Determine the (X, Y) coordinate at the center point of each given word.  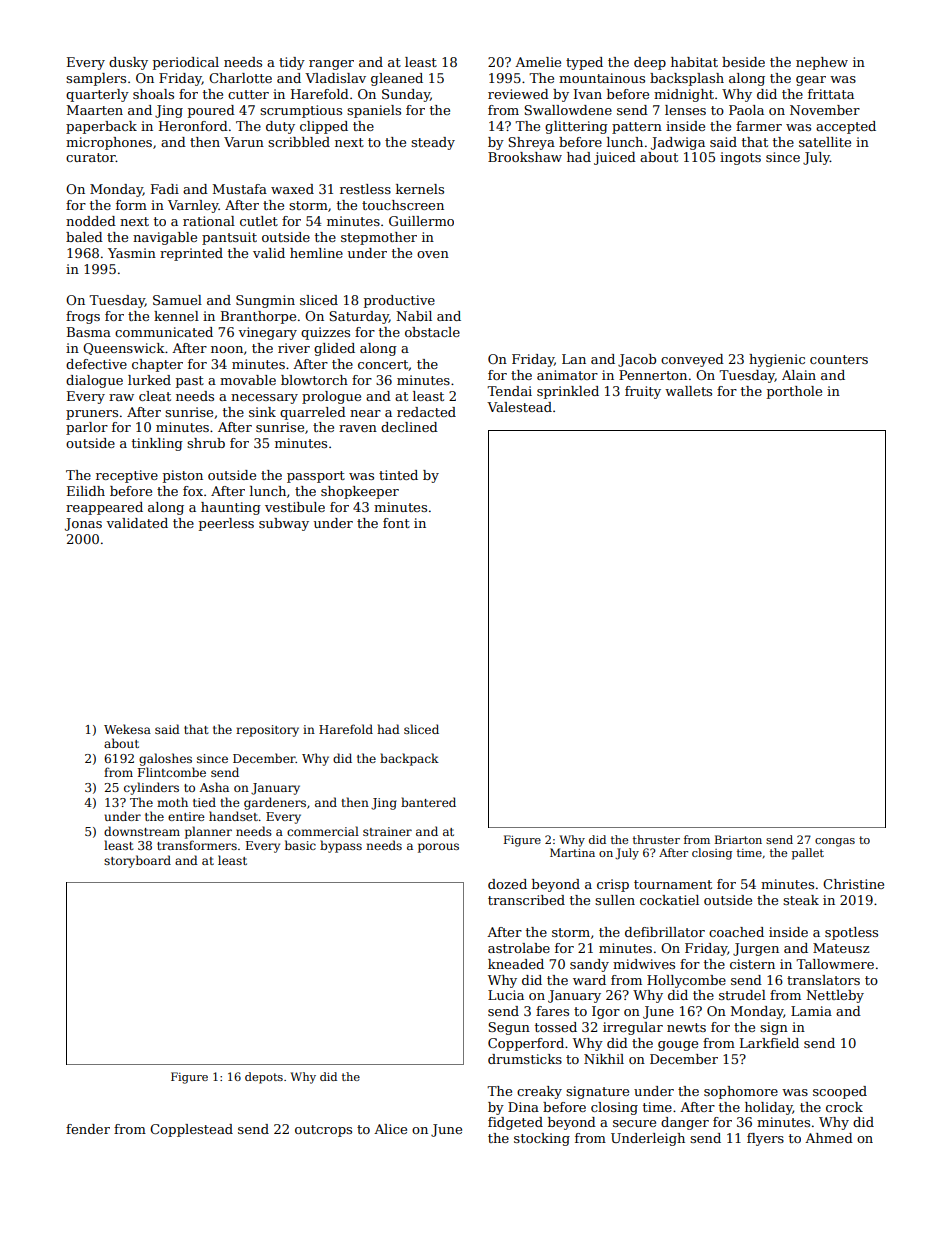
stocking (542, 1139)
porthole (794, 392)
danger (685, 1123)
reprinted (191, 254)
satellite (825, 142)
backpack (409, 759)
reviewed (518, 94)
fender (88, 1129)
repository (267, 731)
